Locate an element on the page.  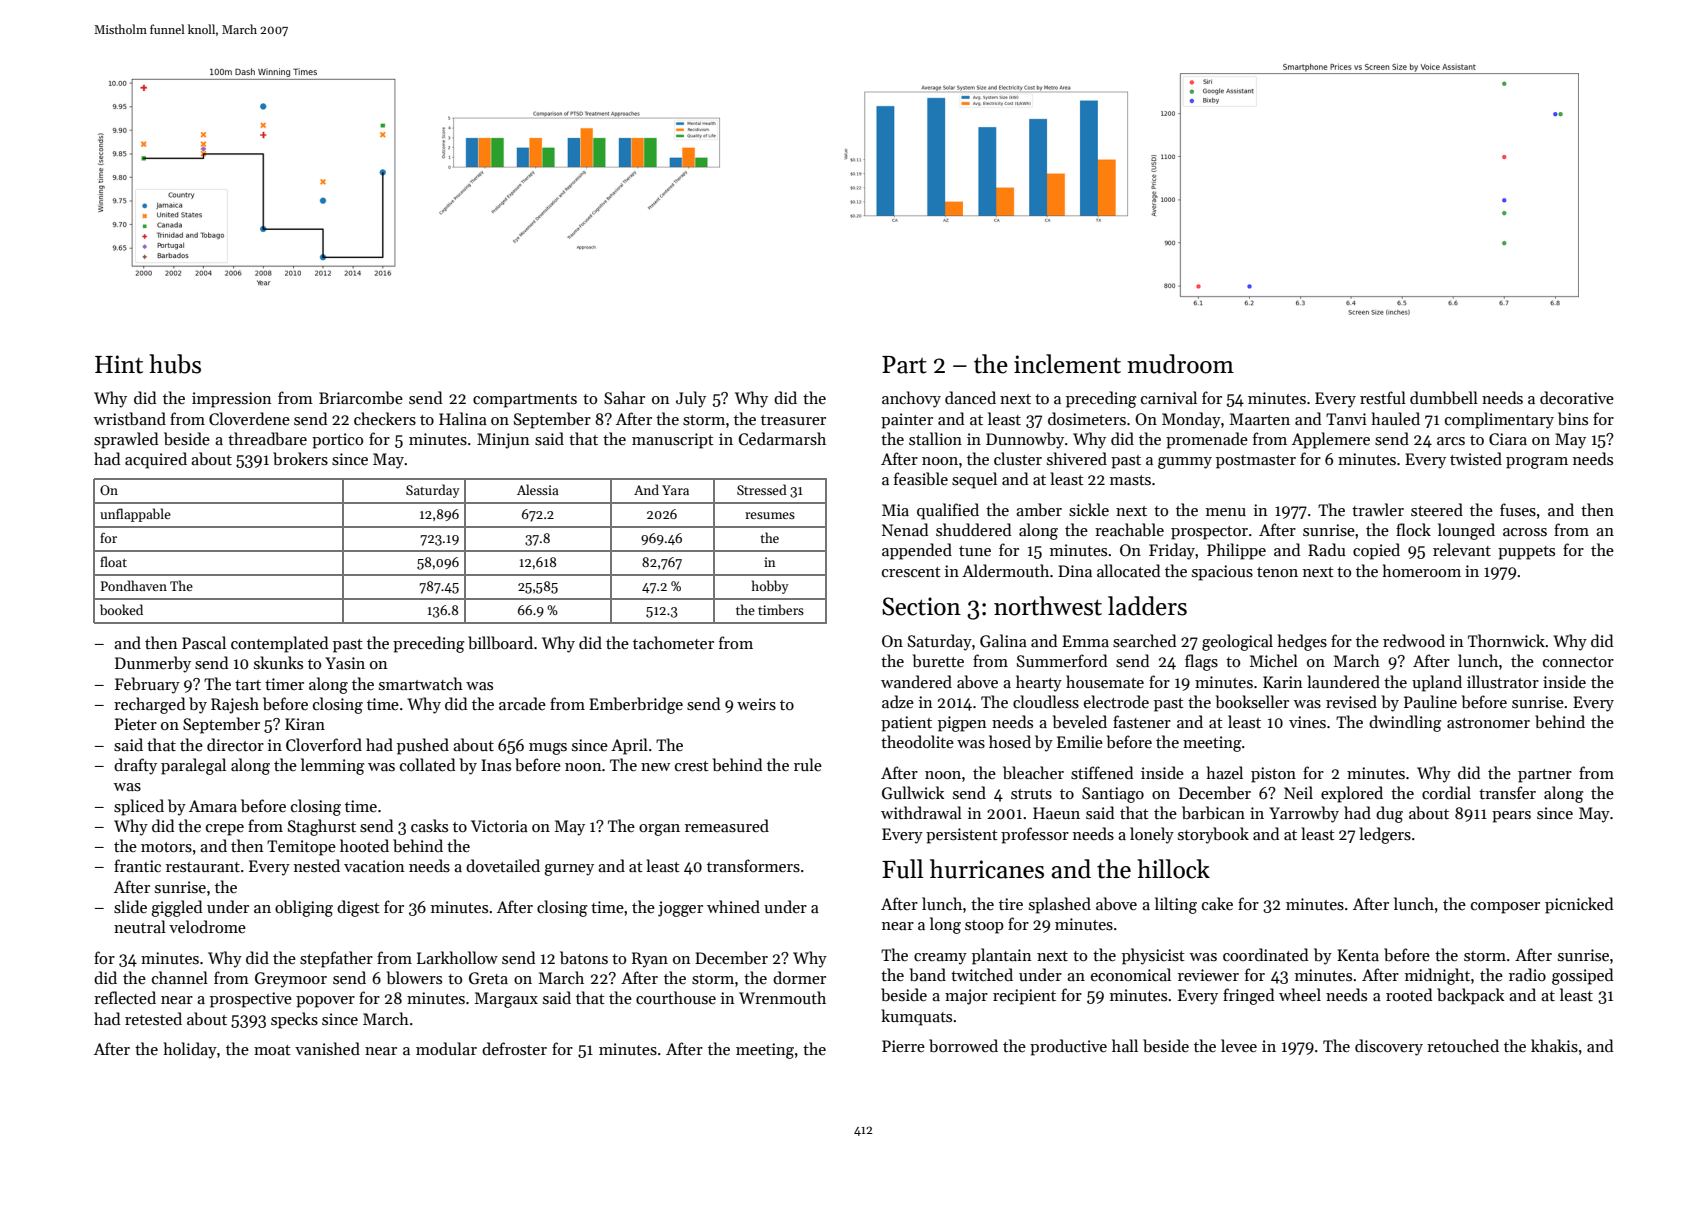
unflappable is located at coordinates (135, 515).
